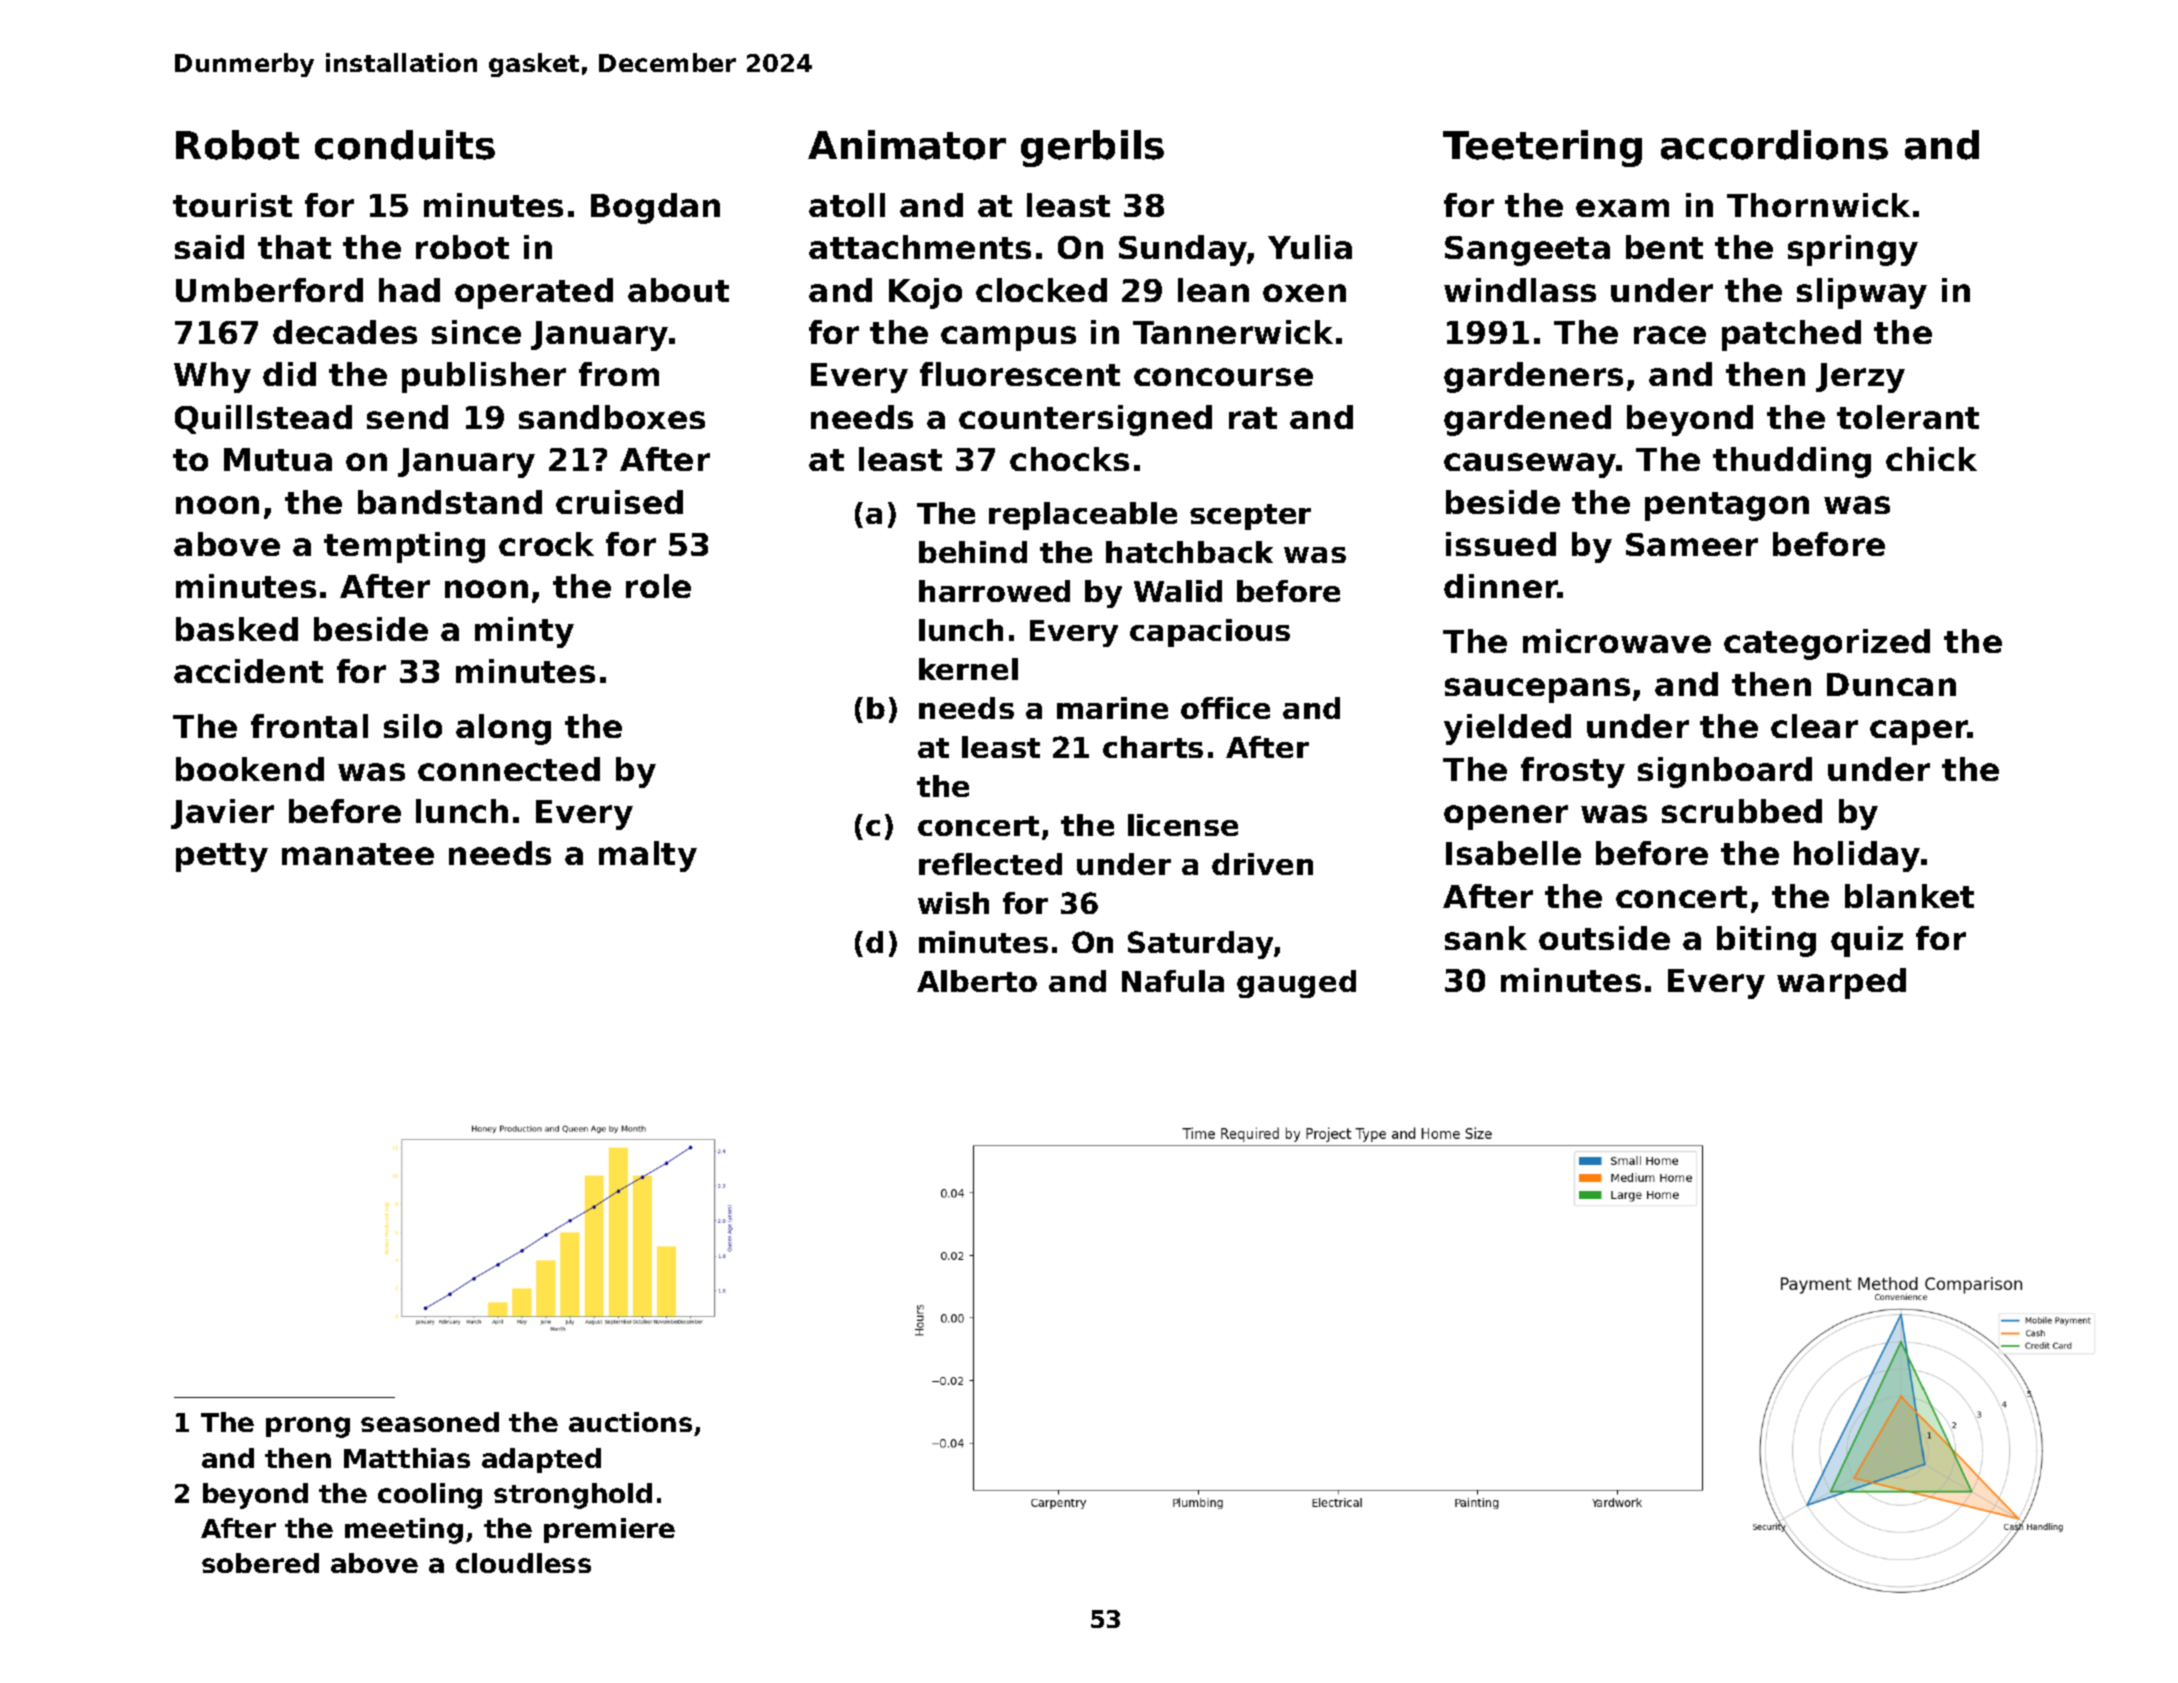 This screenshot has height=1683, width=2178. Describe the element at coordinates (1486, 938) in the screenshot. I see `sank` at that location.
